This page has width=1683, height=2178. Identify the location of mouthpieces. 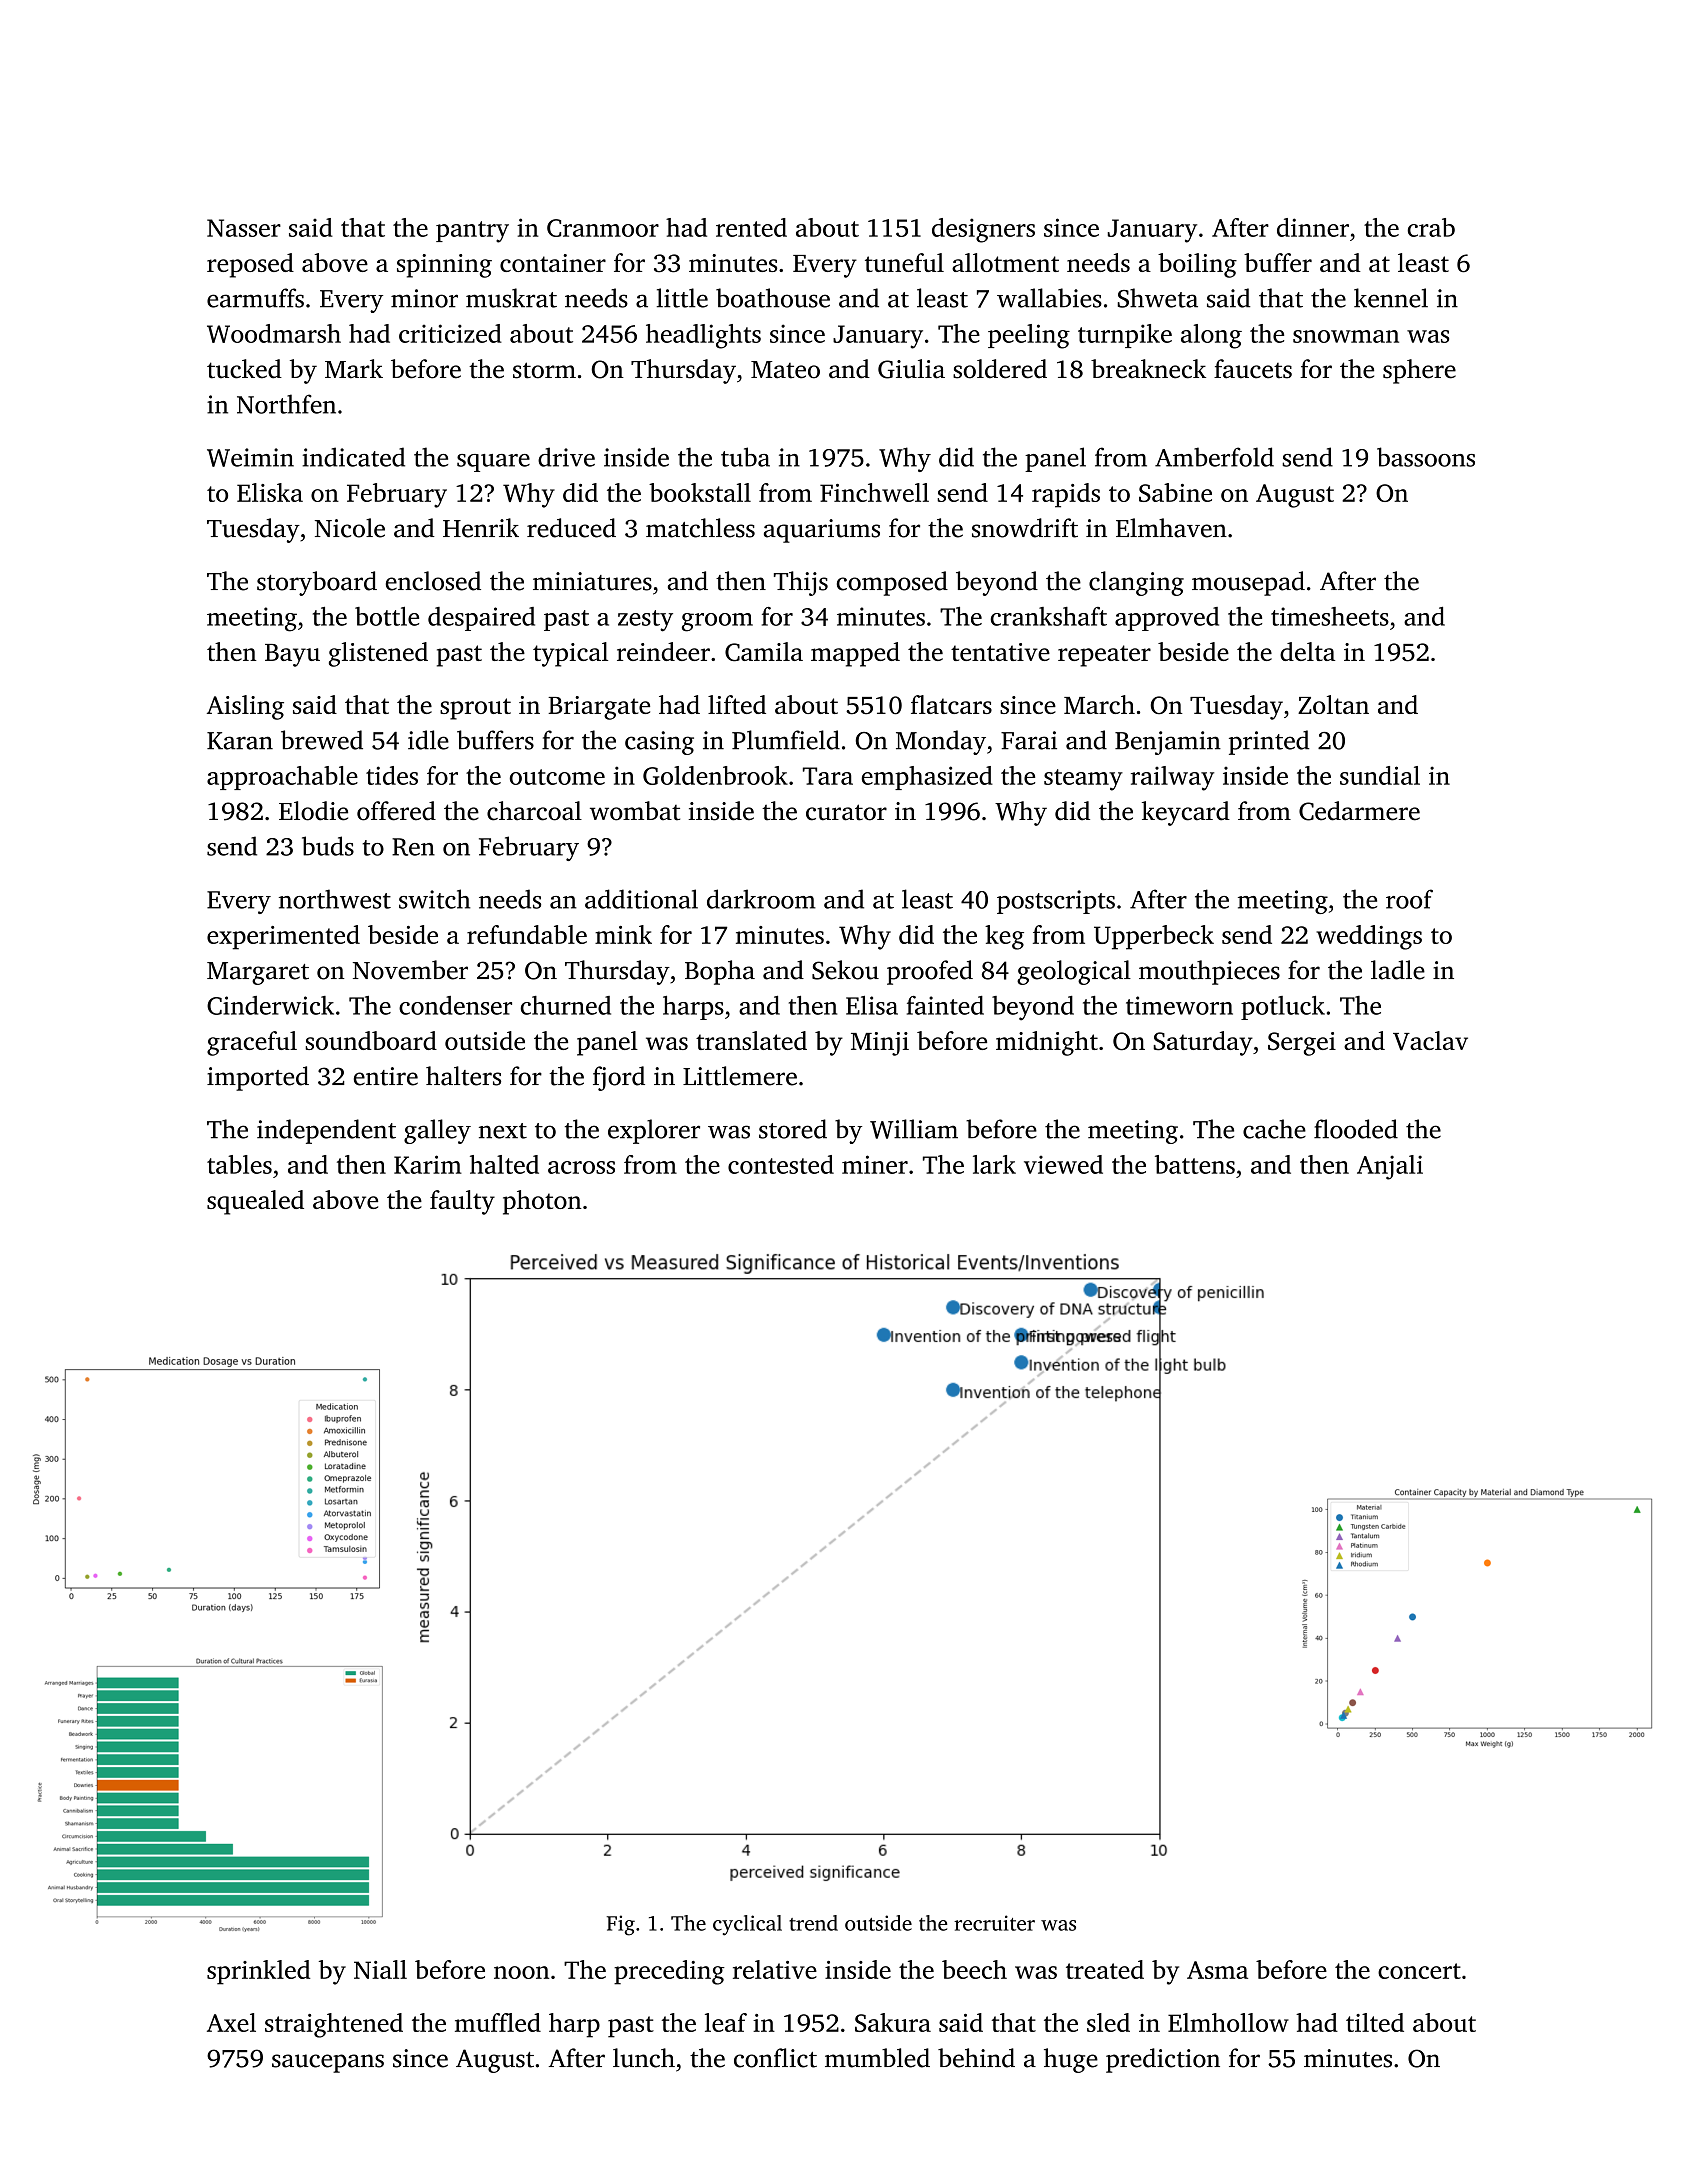
(1209, 972).
